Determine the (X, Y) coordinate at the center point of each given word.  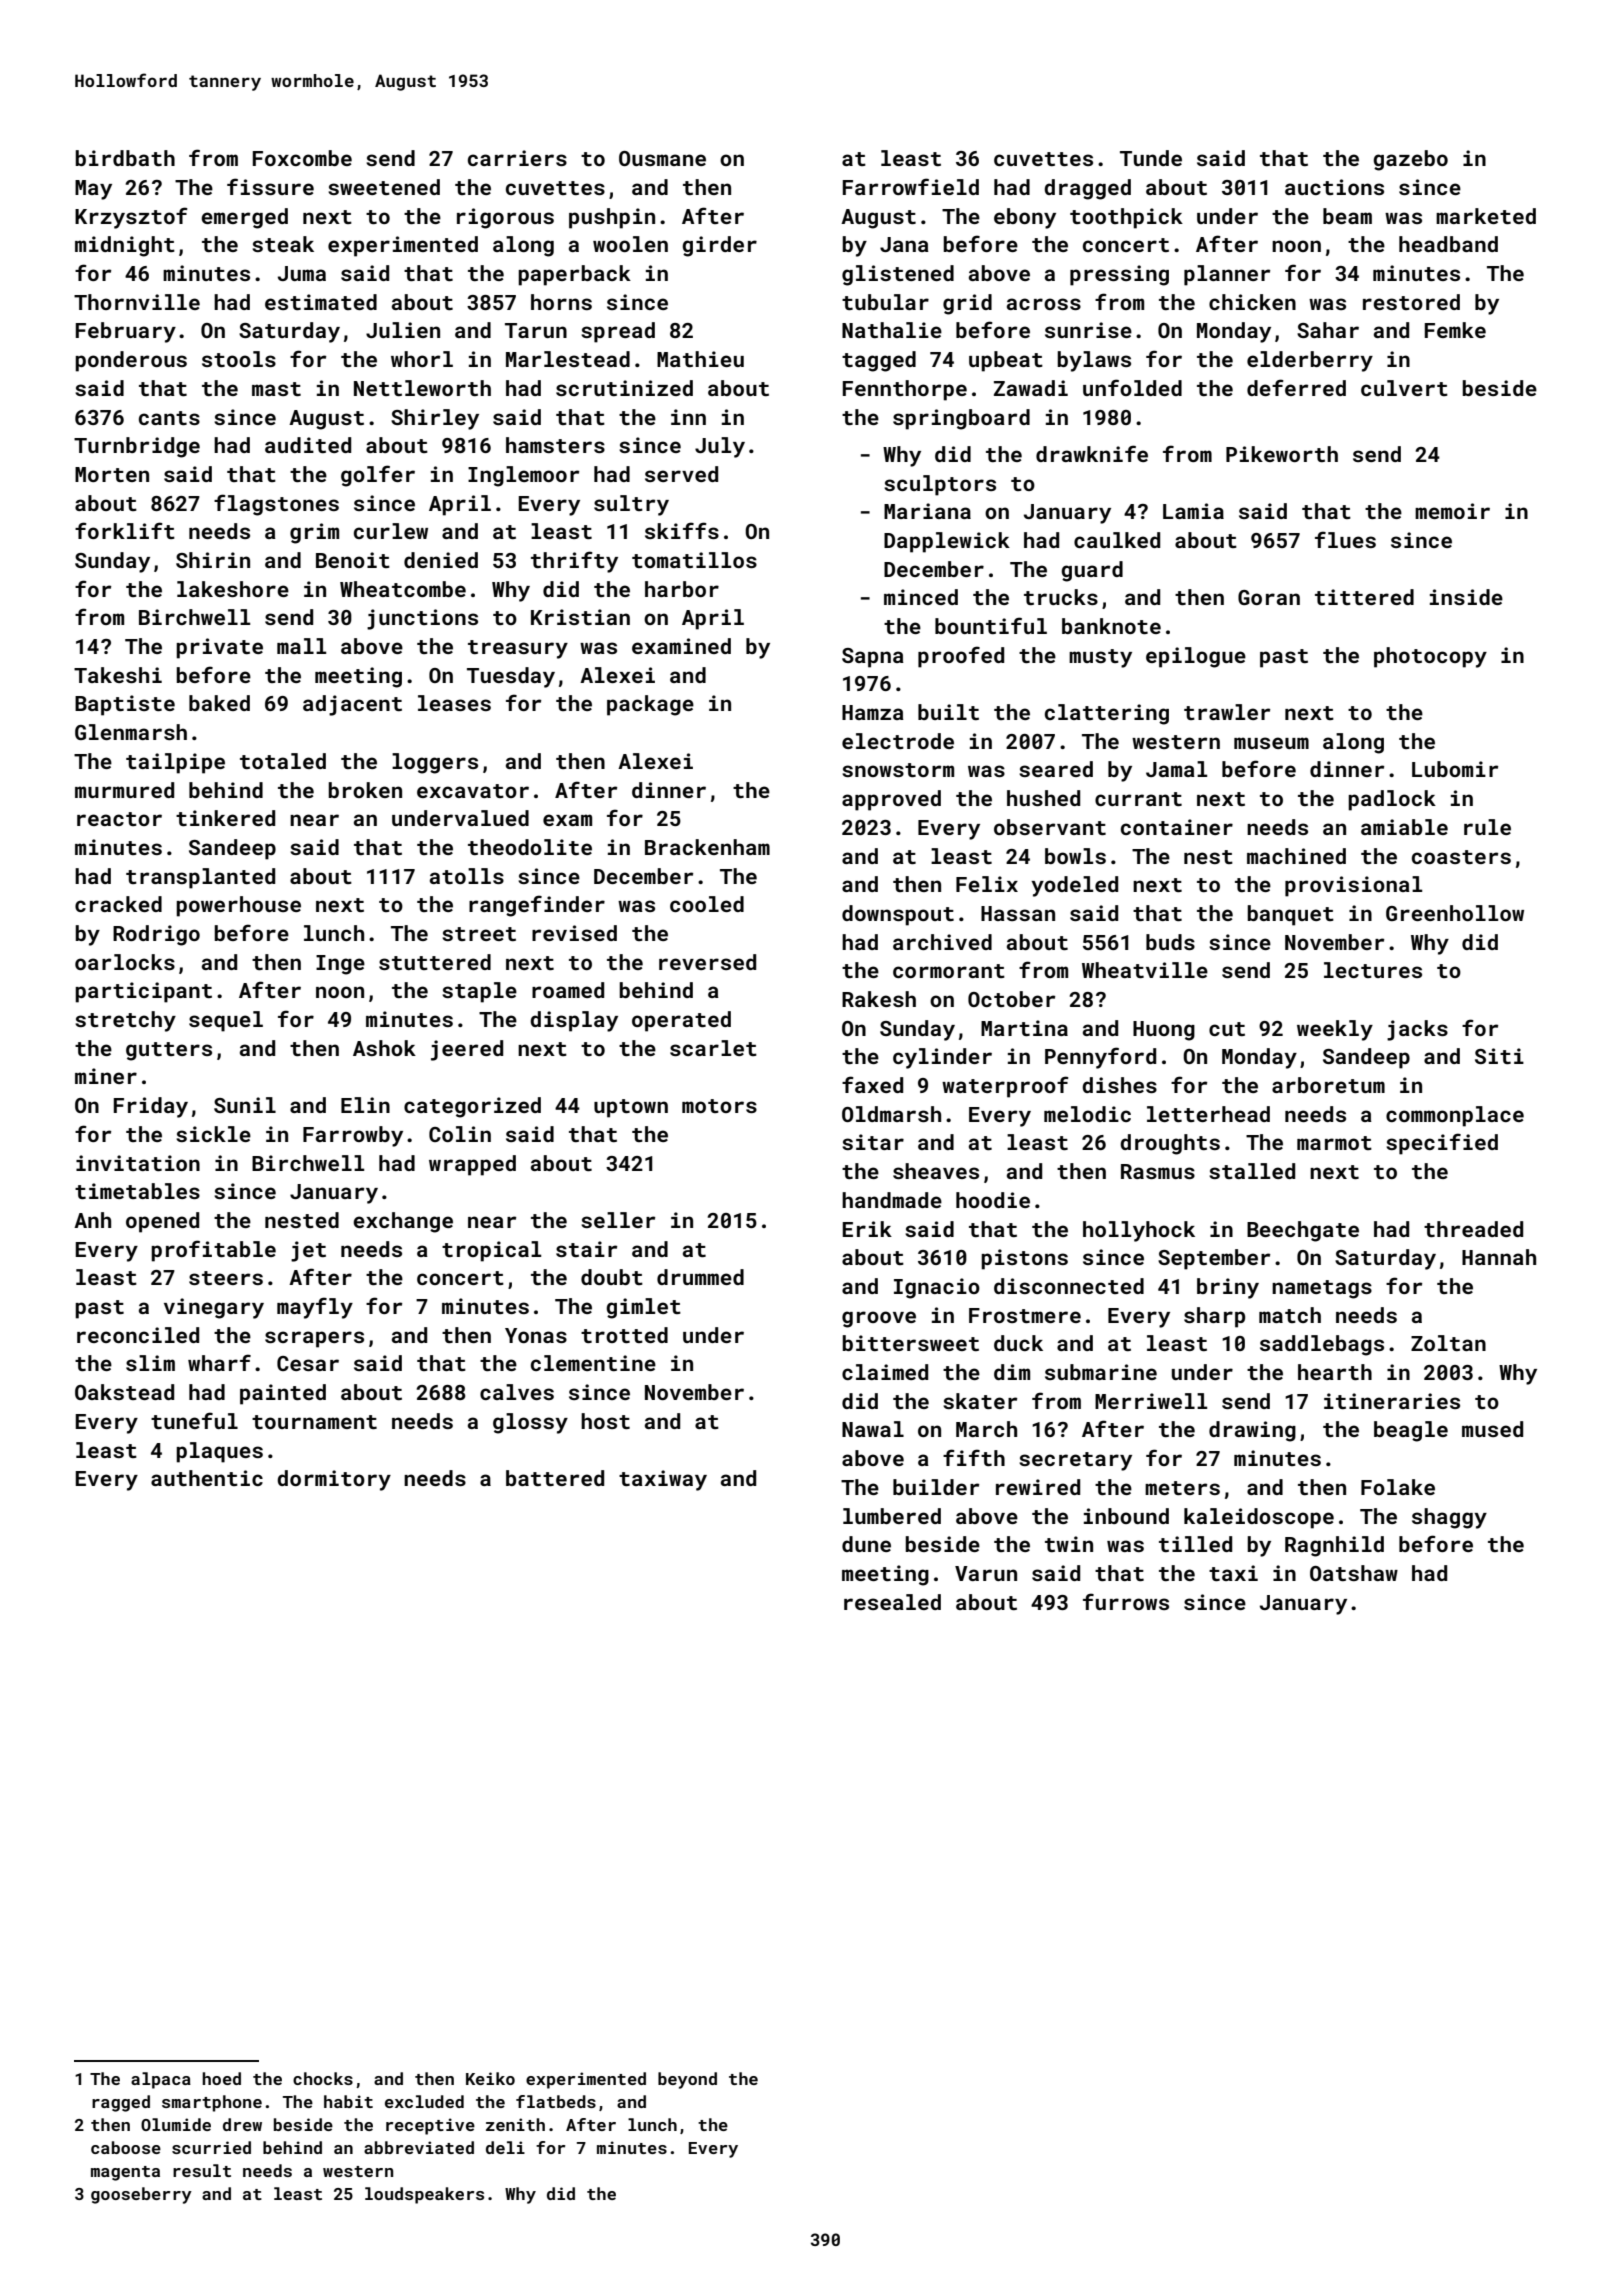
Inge (340, 965)
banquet (1290, 915)
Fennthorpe (905, 390)
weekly (1335, 1030)
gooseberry (141, 2195)
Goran (1269, 597)
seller (618, 1220)
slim (150, 1363)
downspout (898, 915)
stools (239, 359)
